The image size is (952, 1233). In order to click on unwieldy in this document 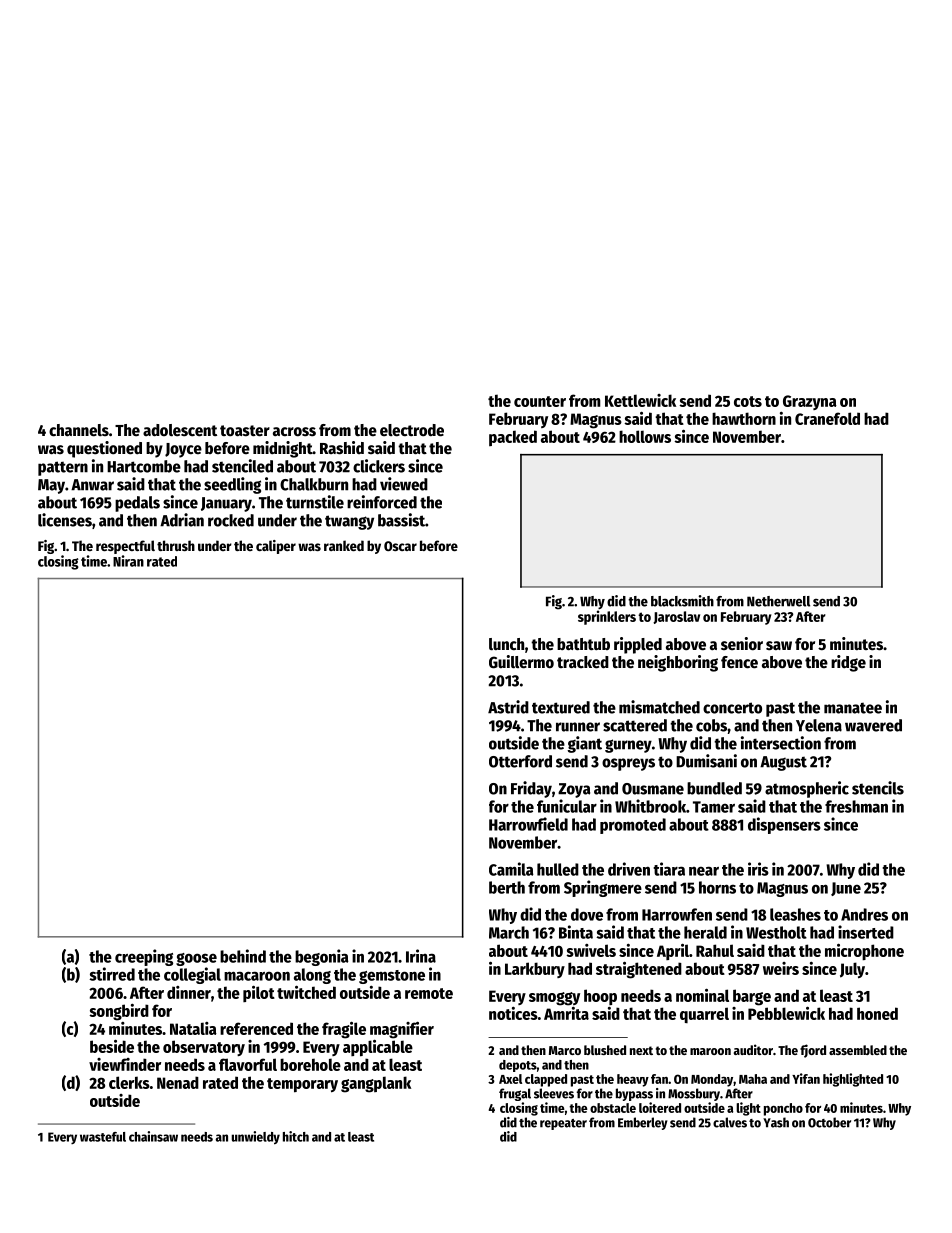, I will do `click(255, 1138)`.
